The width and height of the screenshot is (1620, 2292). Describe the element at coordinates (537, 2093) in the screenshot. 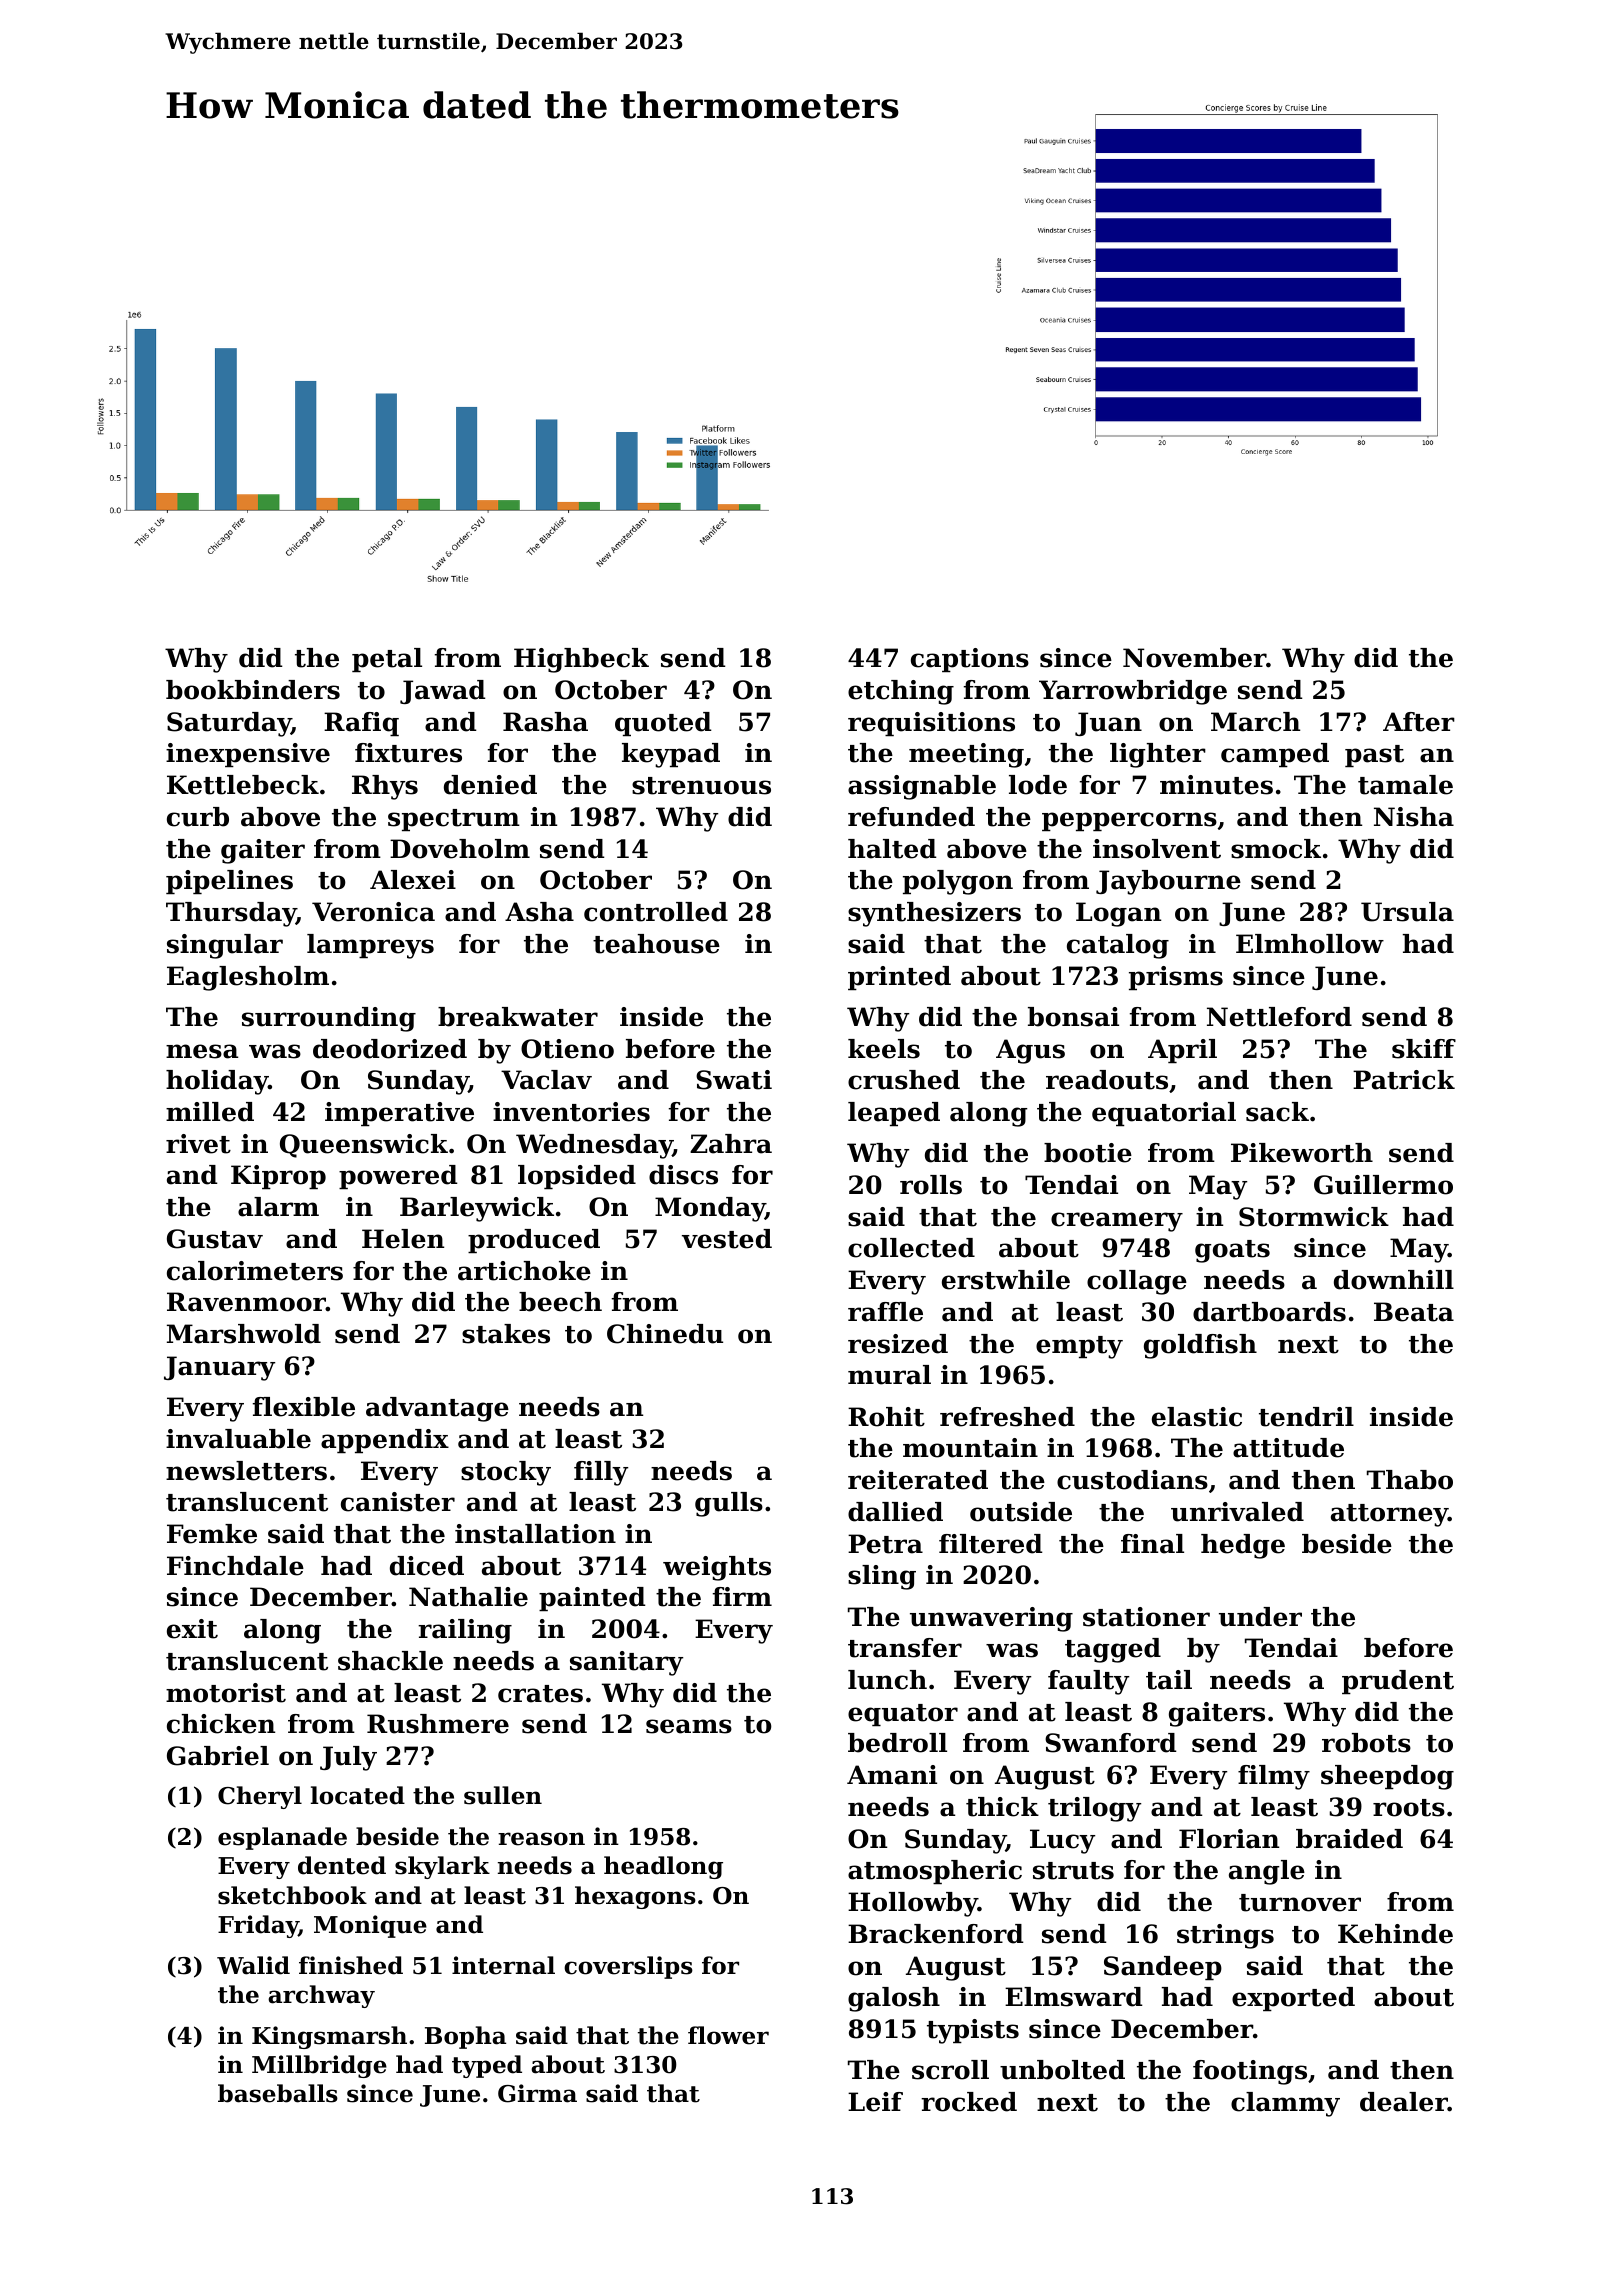

I see `Girma` at that location.
